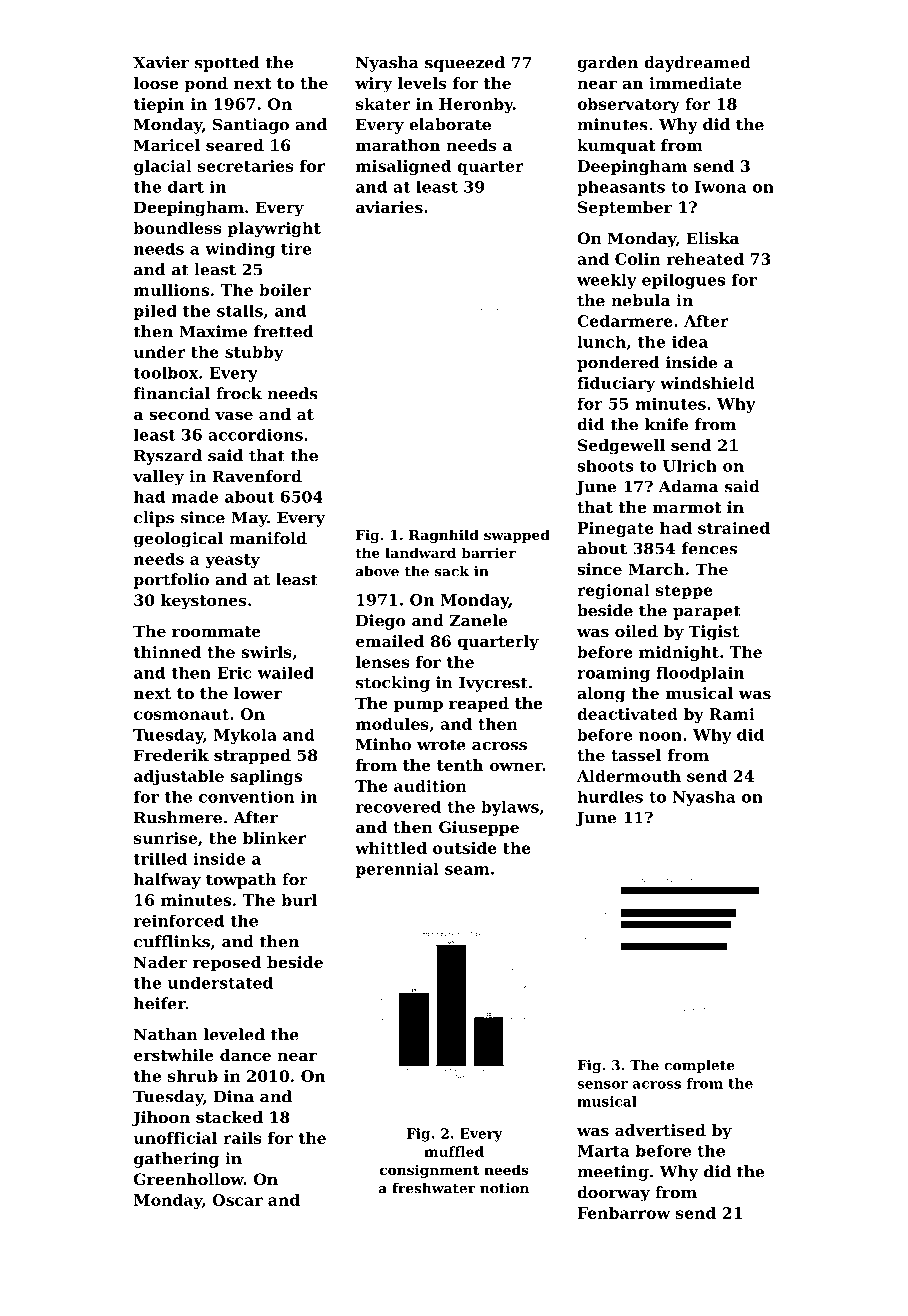 The width and height of the page is (908, 1316). I want to click on swapped, so click(517, 536).
